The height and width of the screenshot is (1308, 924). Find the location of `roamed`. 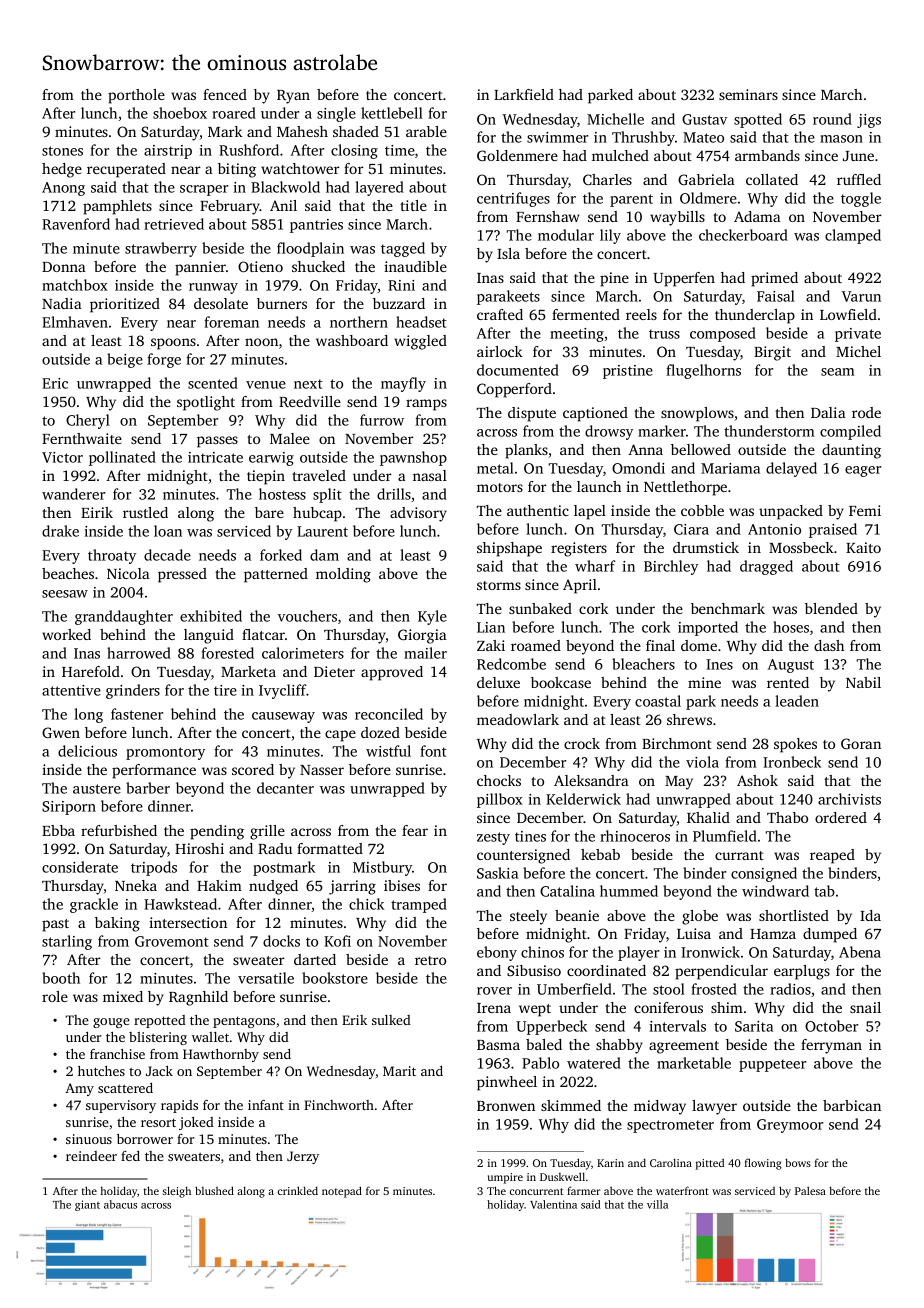

roamed is located at coordinates (536, 645).
